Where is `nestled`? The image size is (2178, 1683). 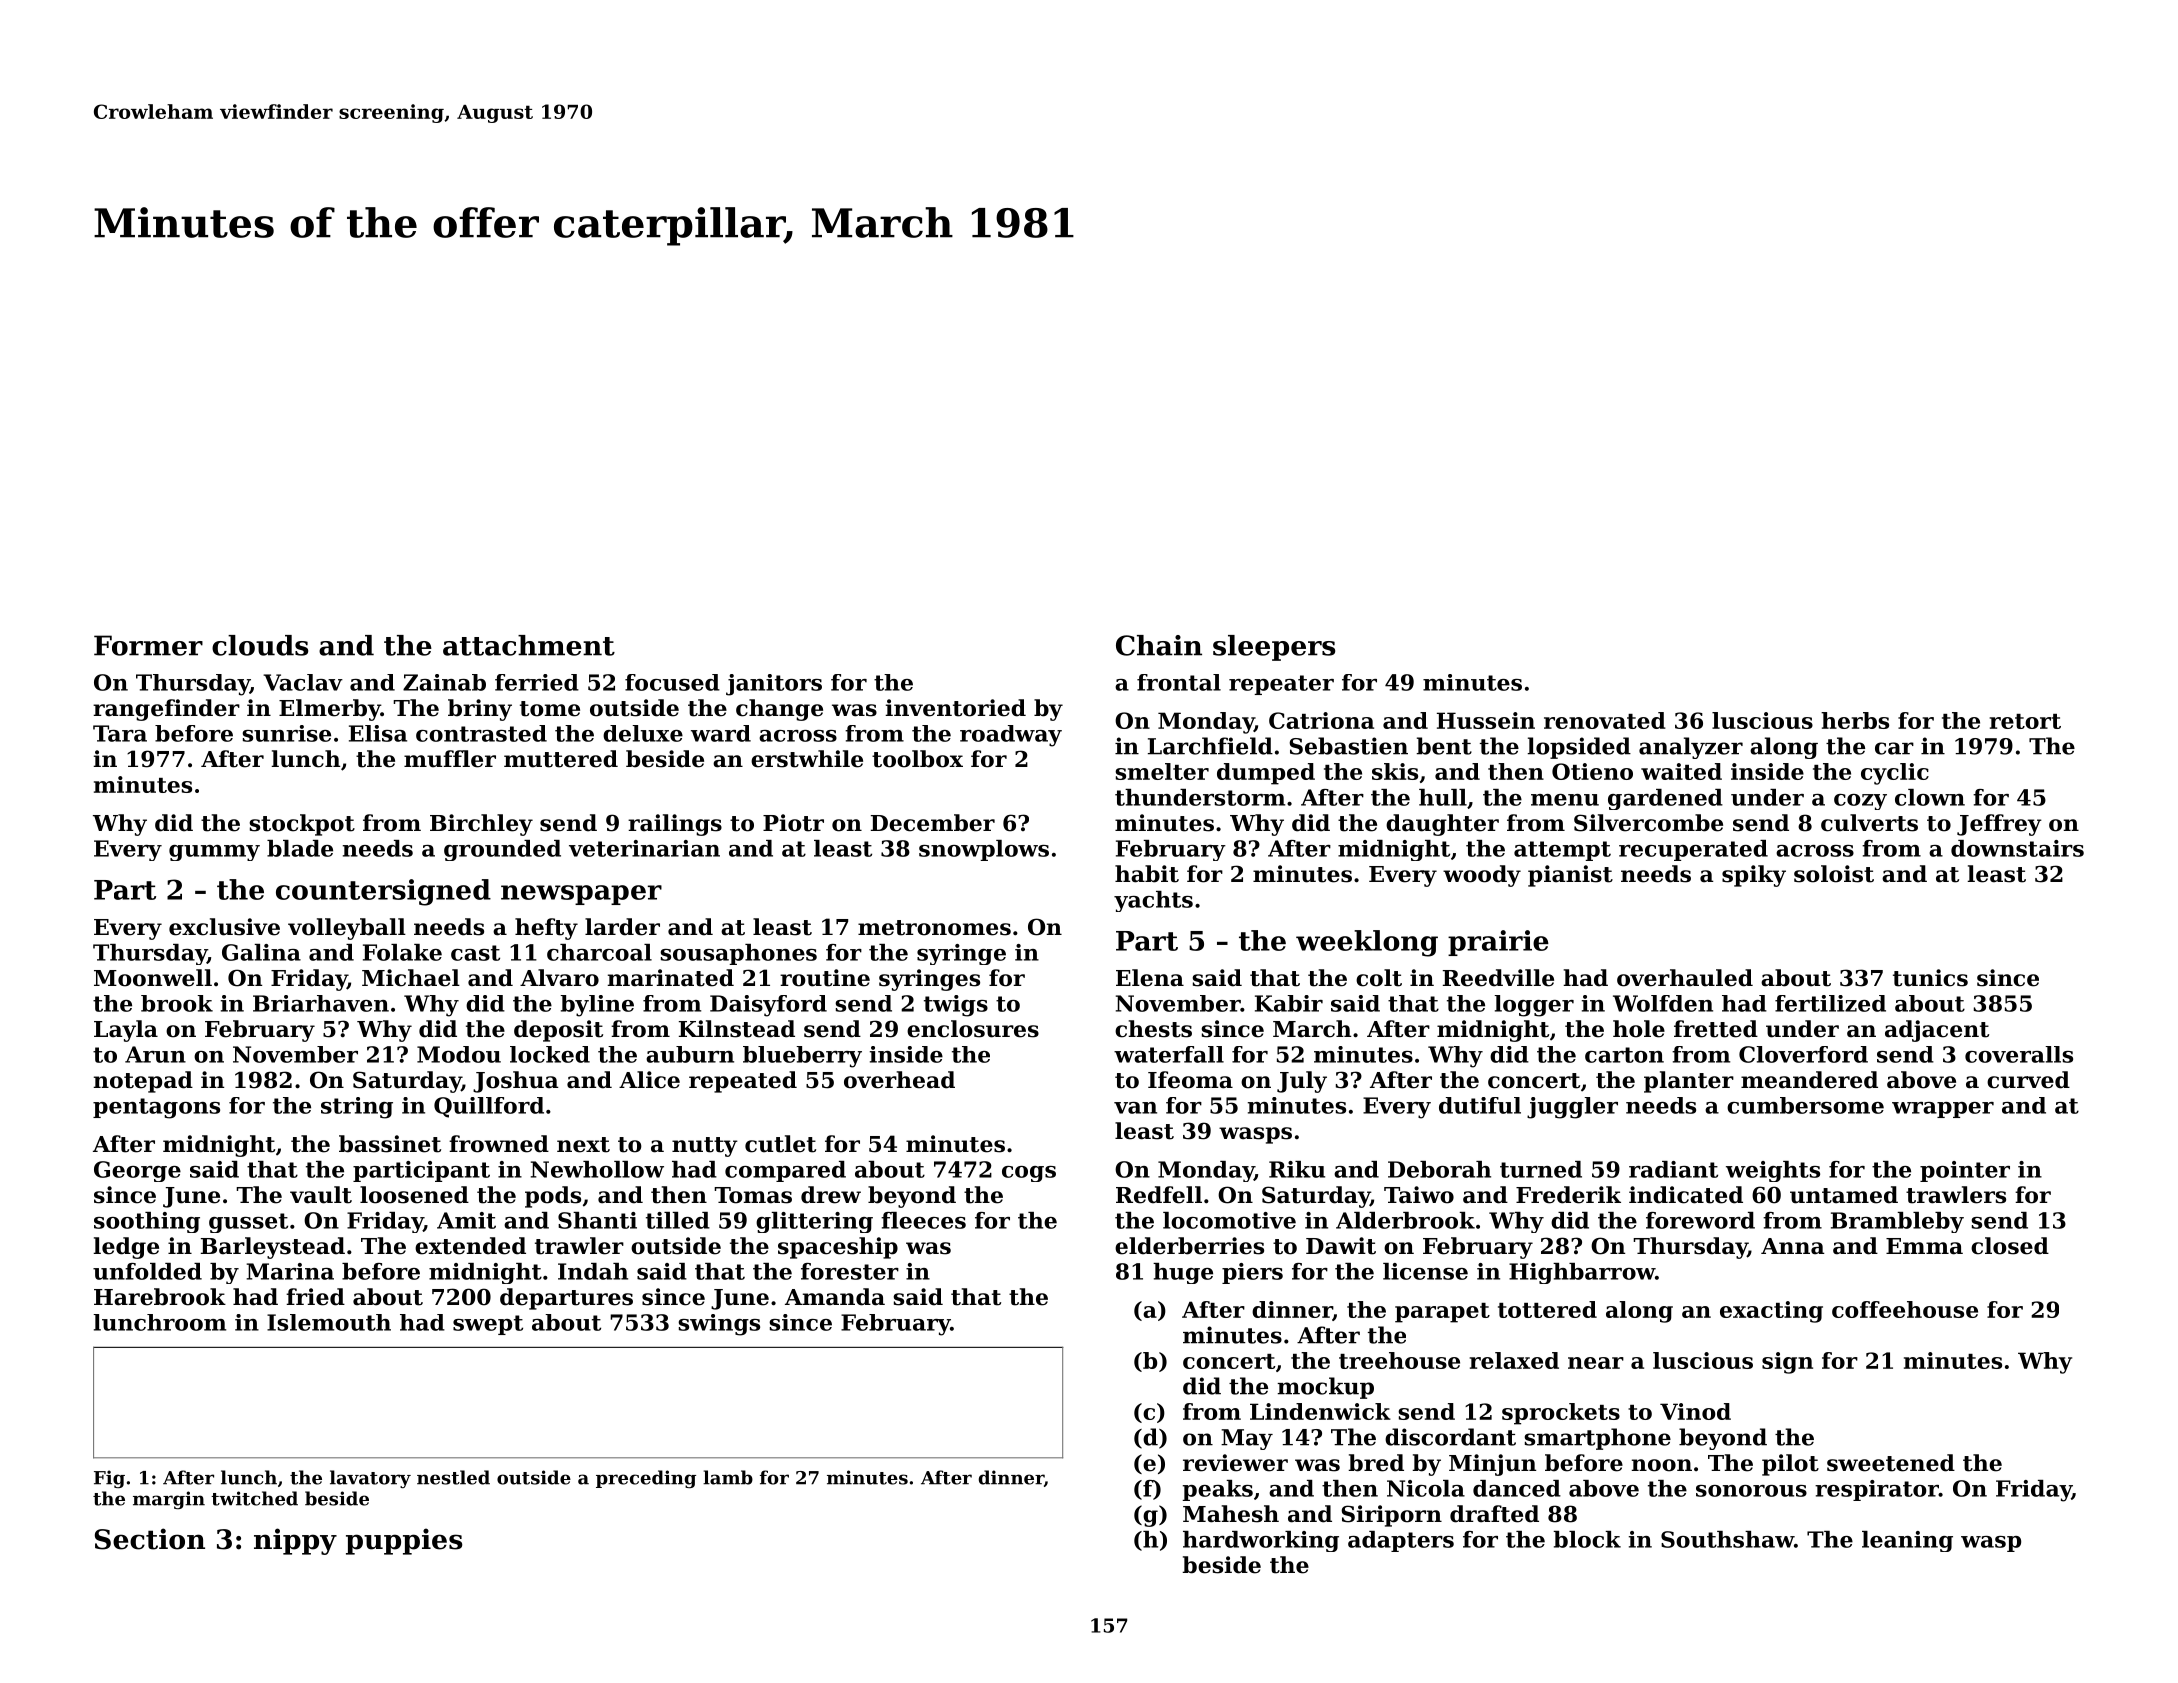 nestled is located at coordinates (453, 1477).
